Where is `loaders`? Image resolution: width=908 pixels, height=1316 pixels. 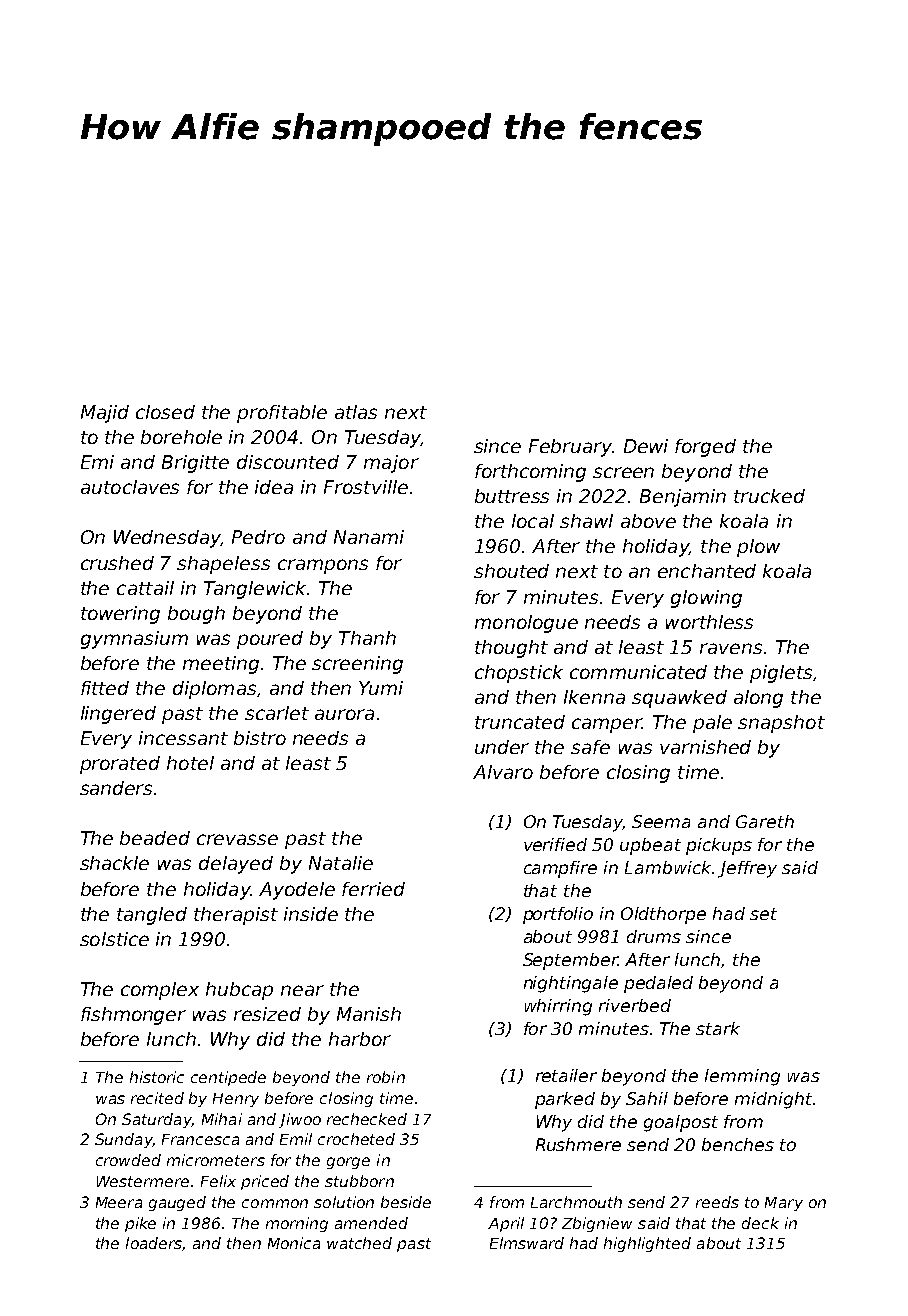 loaders is located at coordinates (154, 1243).
